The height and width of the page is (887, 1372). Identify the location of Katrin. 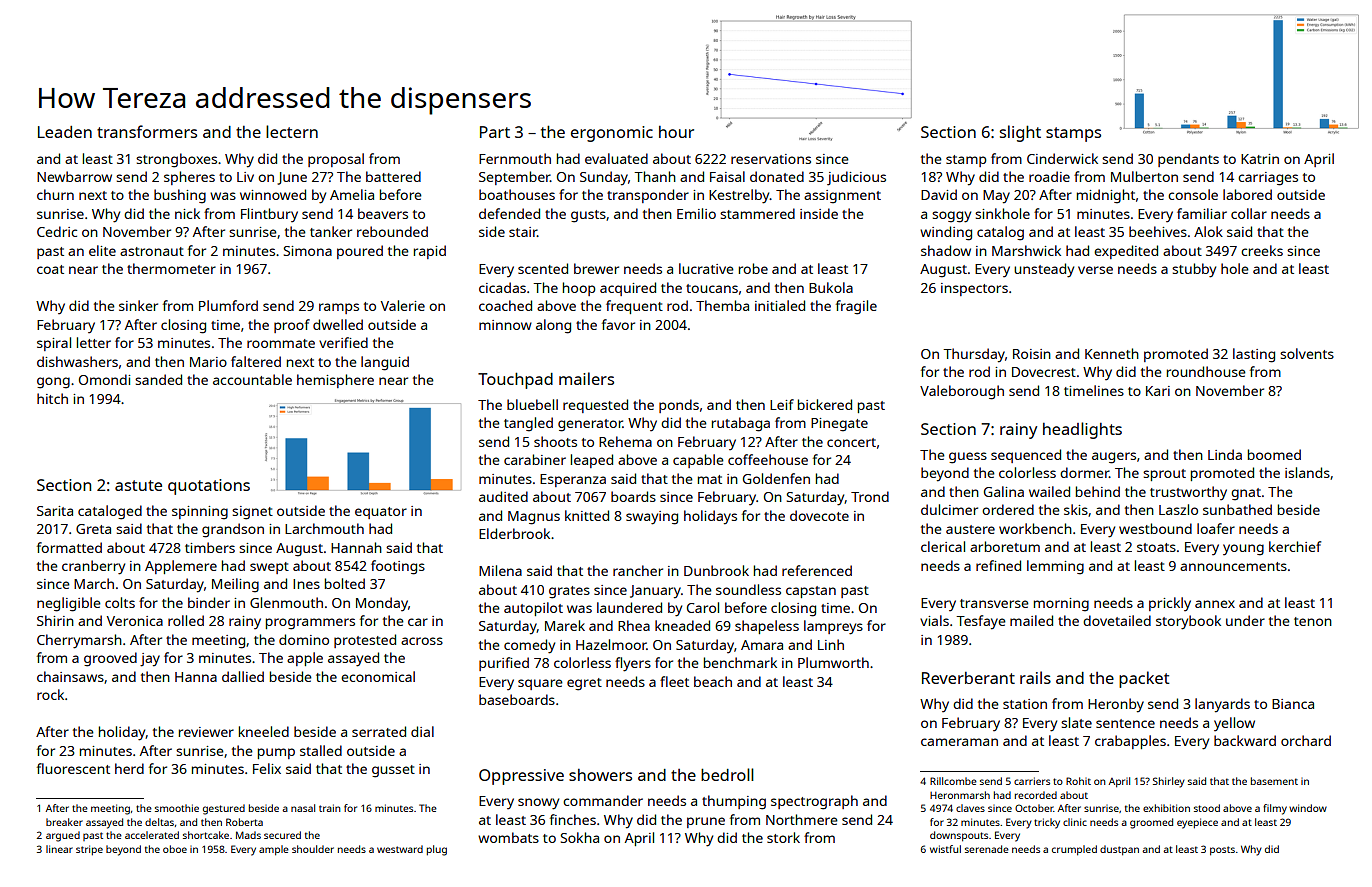
(1260, 159).
